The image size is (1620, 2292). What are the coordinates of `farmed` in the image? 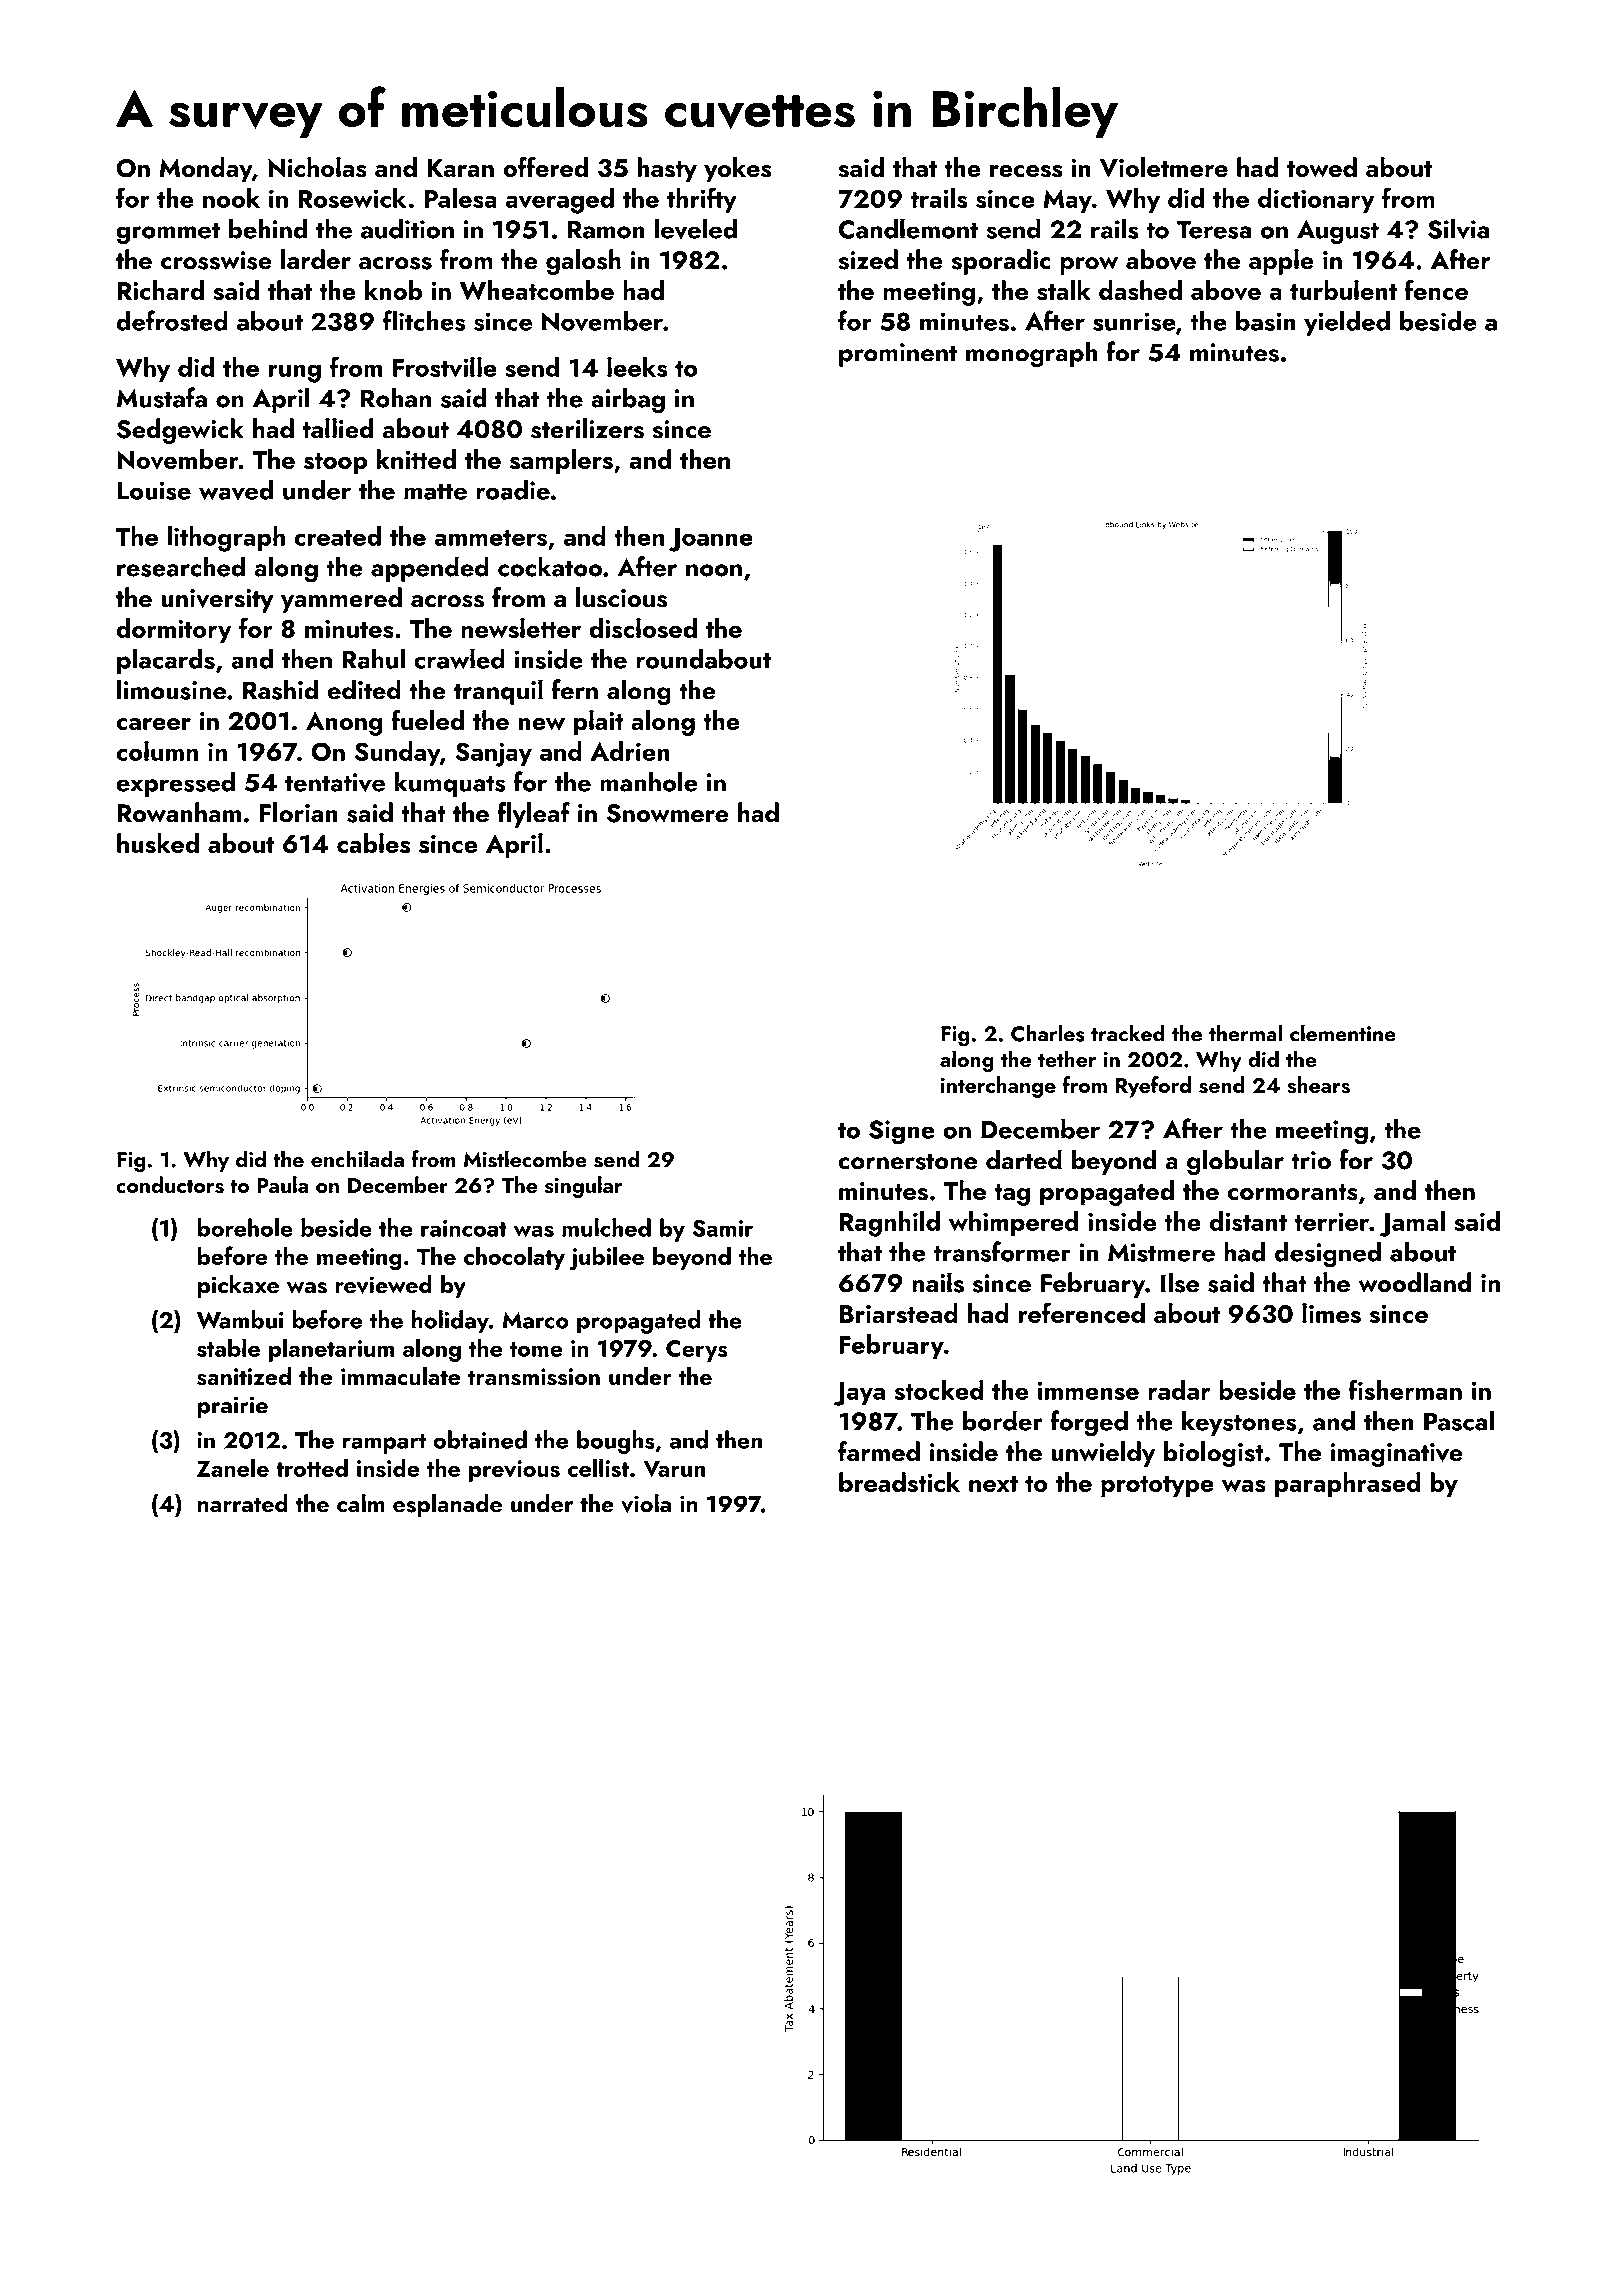 It's located at (879, 1451).
